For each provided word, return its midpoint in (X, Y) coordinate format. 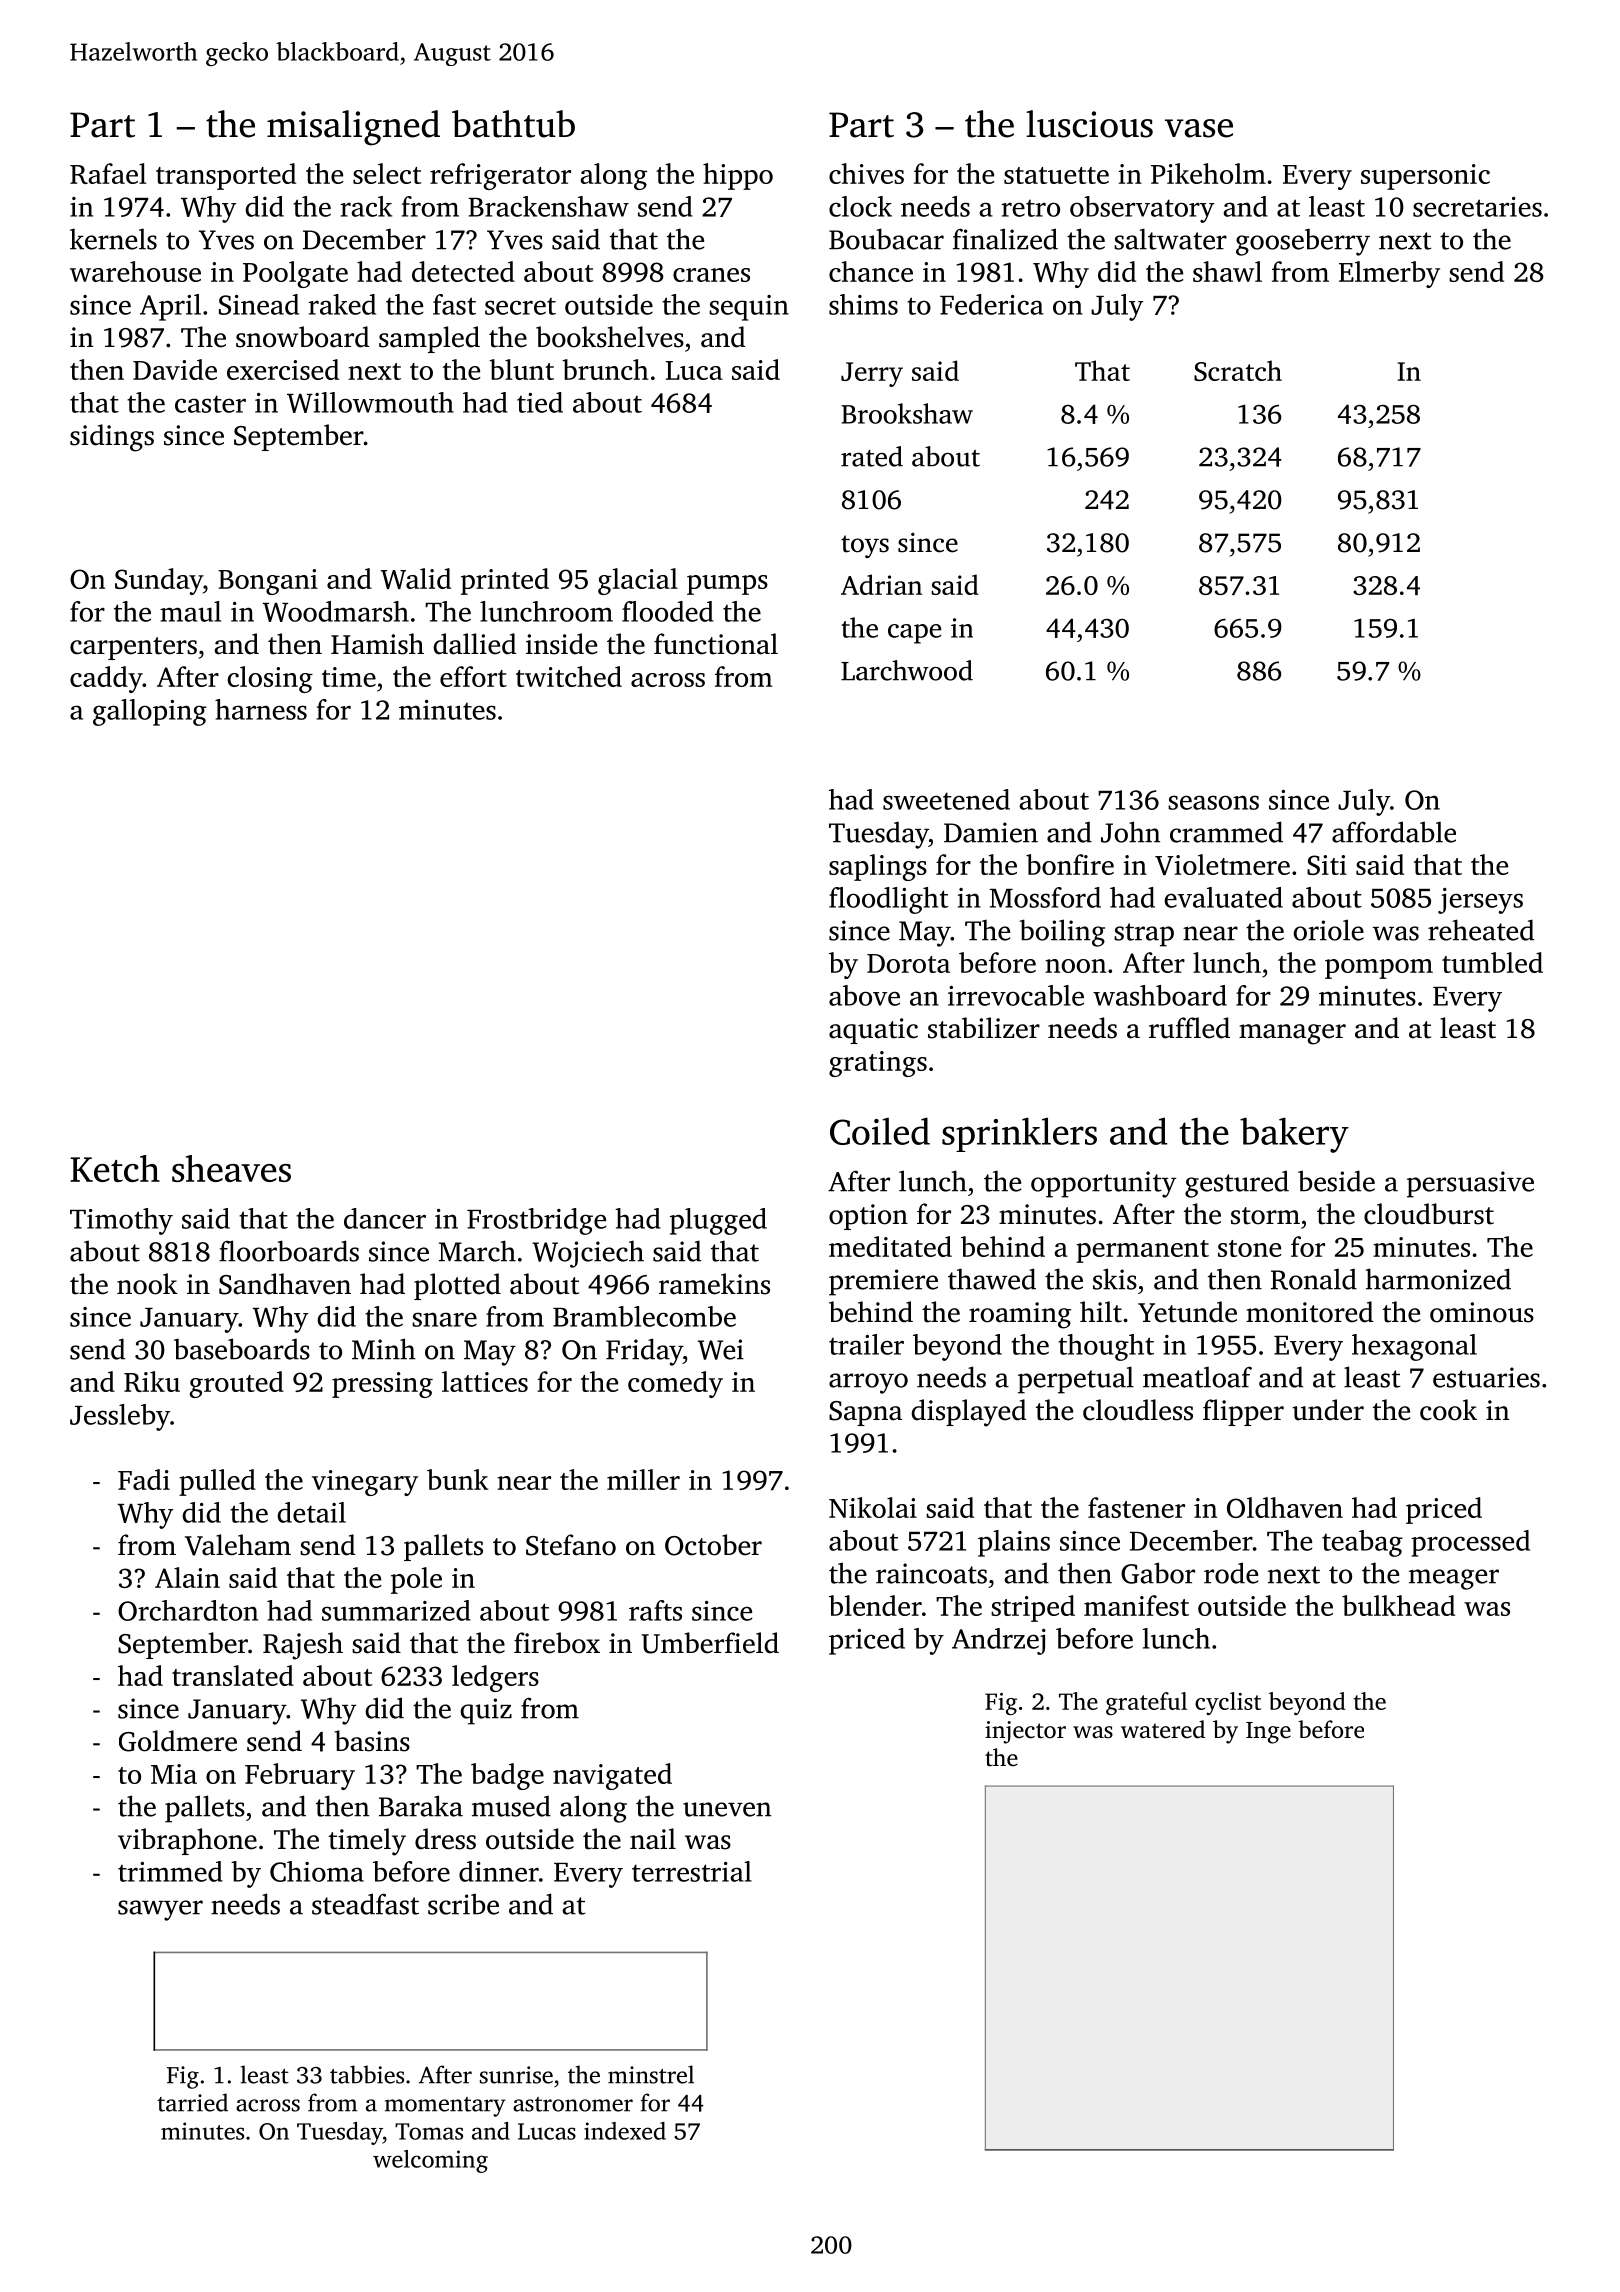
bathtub (513, 124)
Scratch (1238, 370)
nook (147, 1284)
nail (653, 1839)
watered (1163, 1729)
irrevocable (1016, 995)
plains (1014, 1543)
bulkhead (1398, 1605)
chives (866, 173)
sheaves (231, 1168)
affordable (1394, 832)
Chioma (317, 1871)
